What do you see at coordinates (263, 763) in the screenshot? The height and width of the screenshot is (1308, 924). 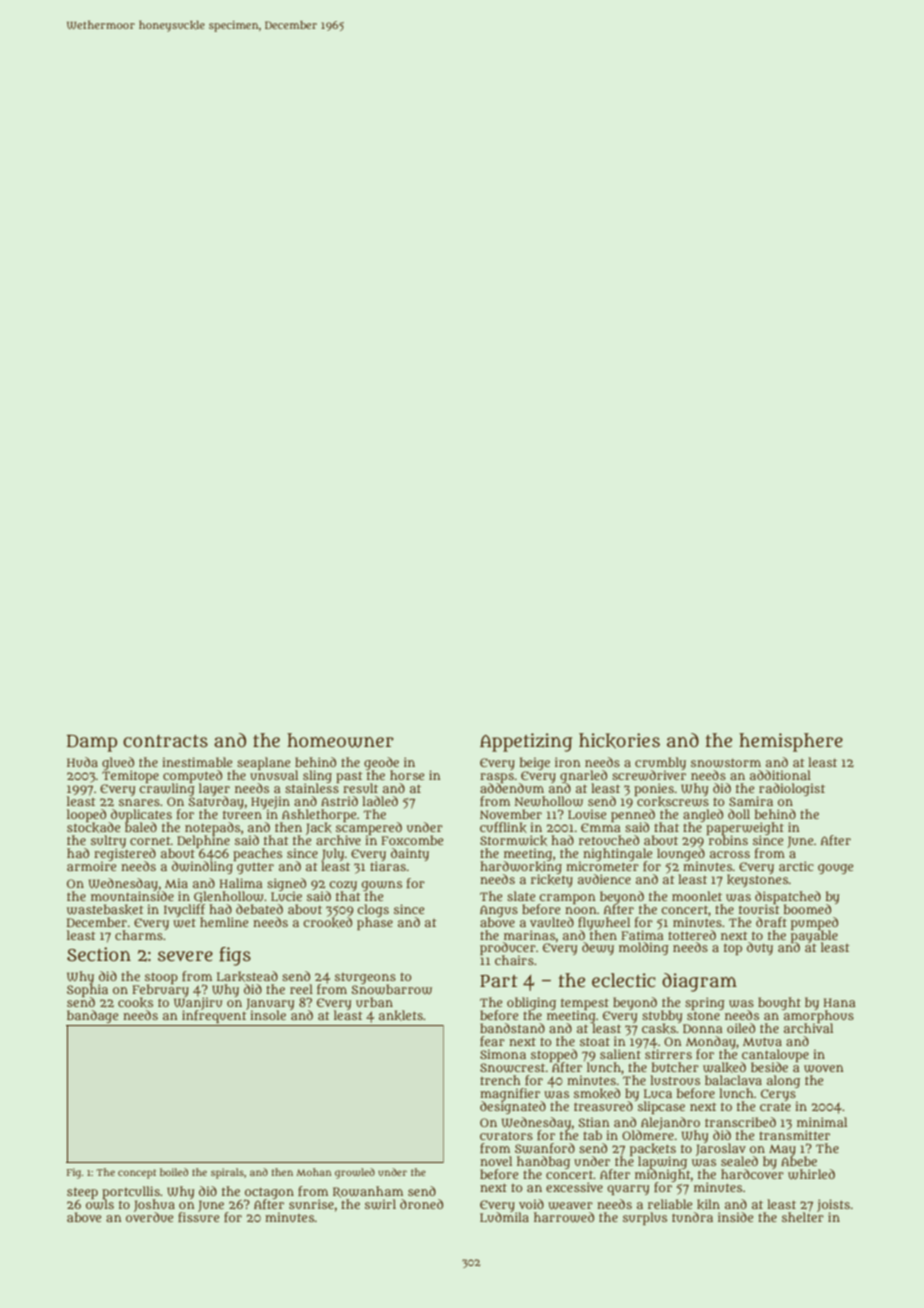 I see `seaplane` at bounding box center [263, 763].
